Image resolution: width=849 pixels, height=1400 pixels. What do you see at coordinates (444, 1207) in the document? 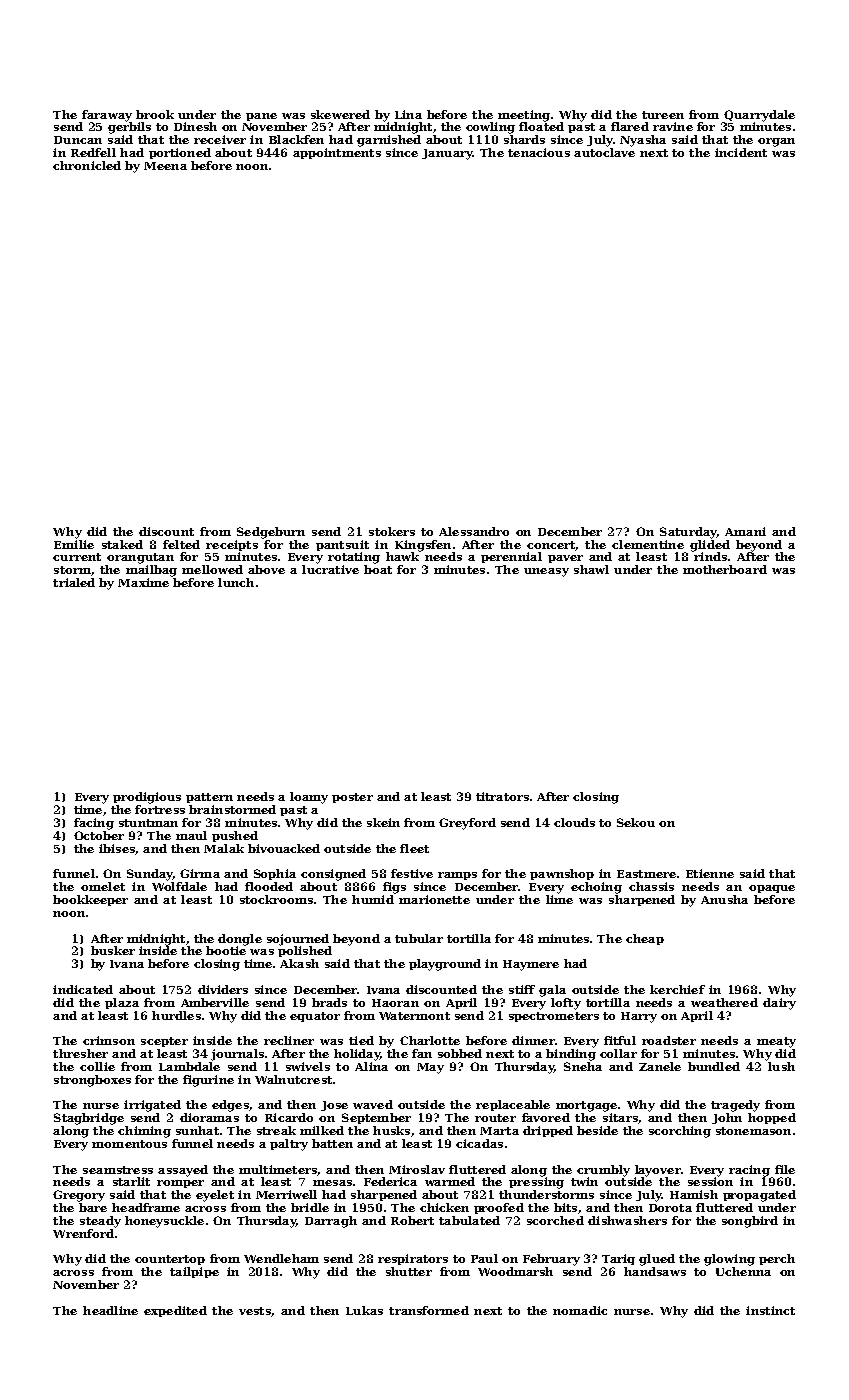
I see `chicken` at bounding box center [444, 1207].
